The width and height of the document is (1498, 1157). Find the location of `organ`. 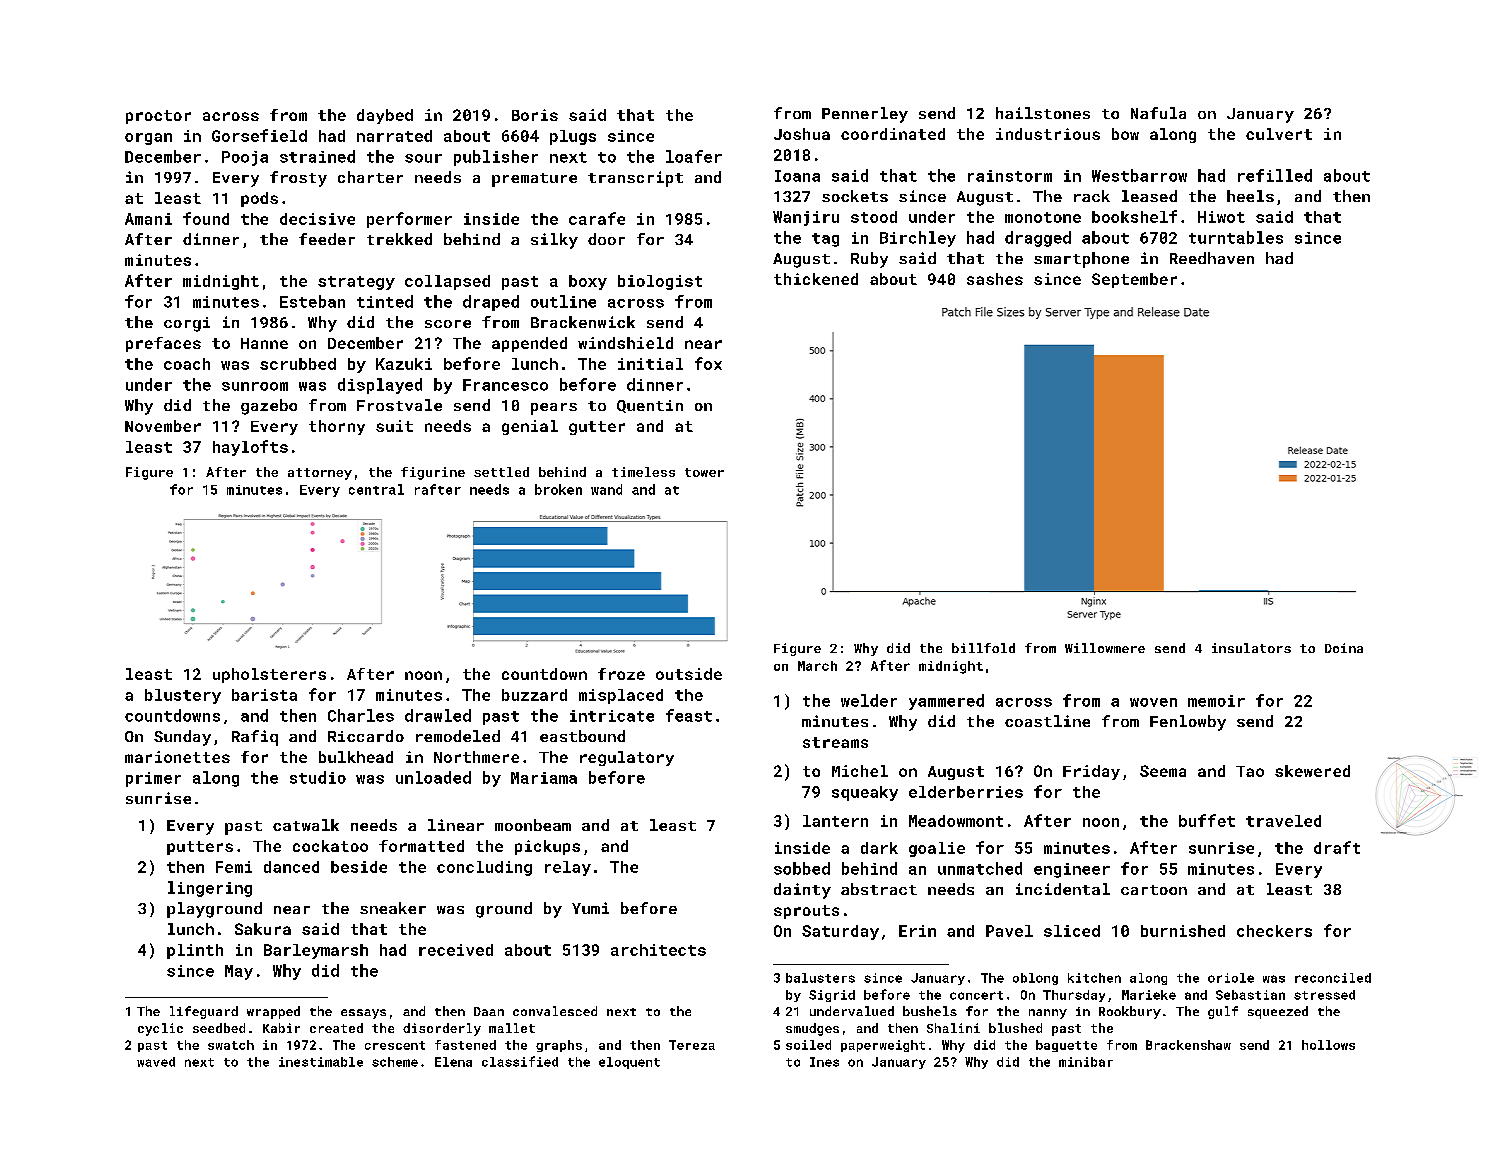

organ is located at coordinates (148, 139).
